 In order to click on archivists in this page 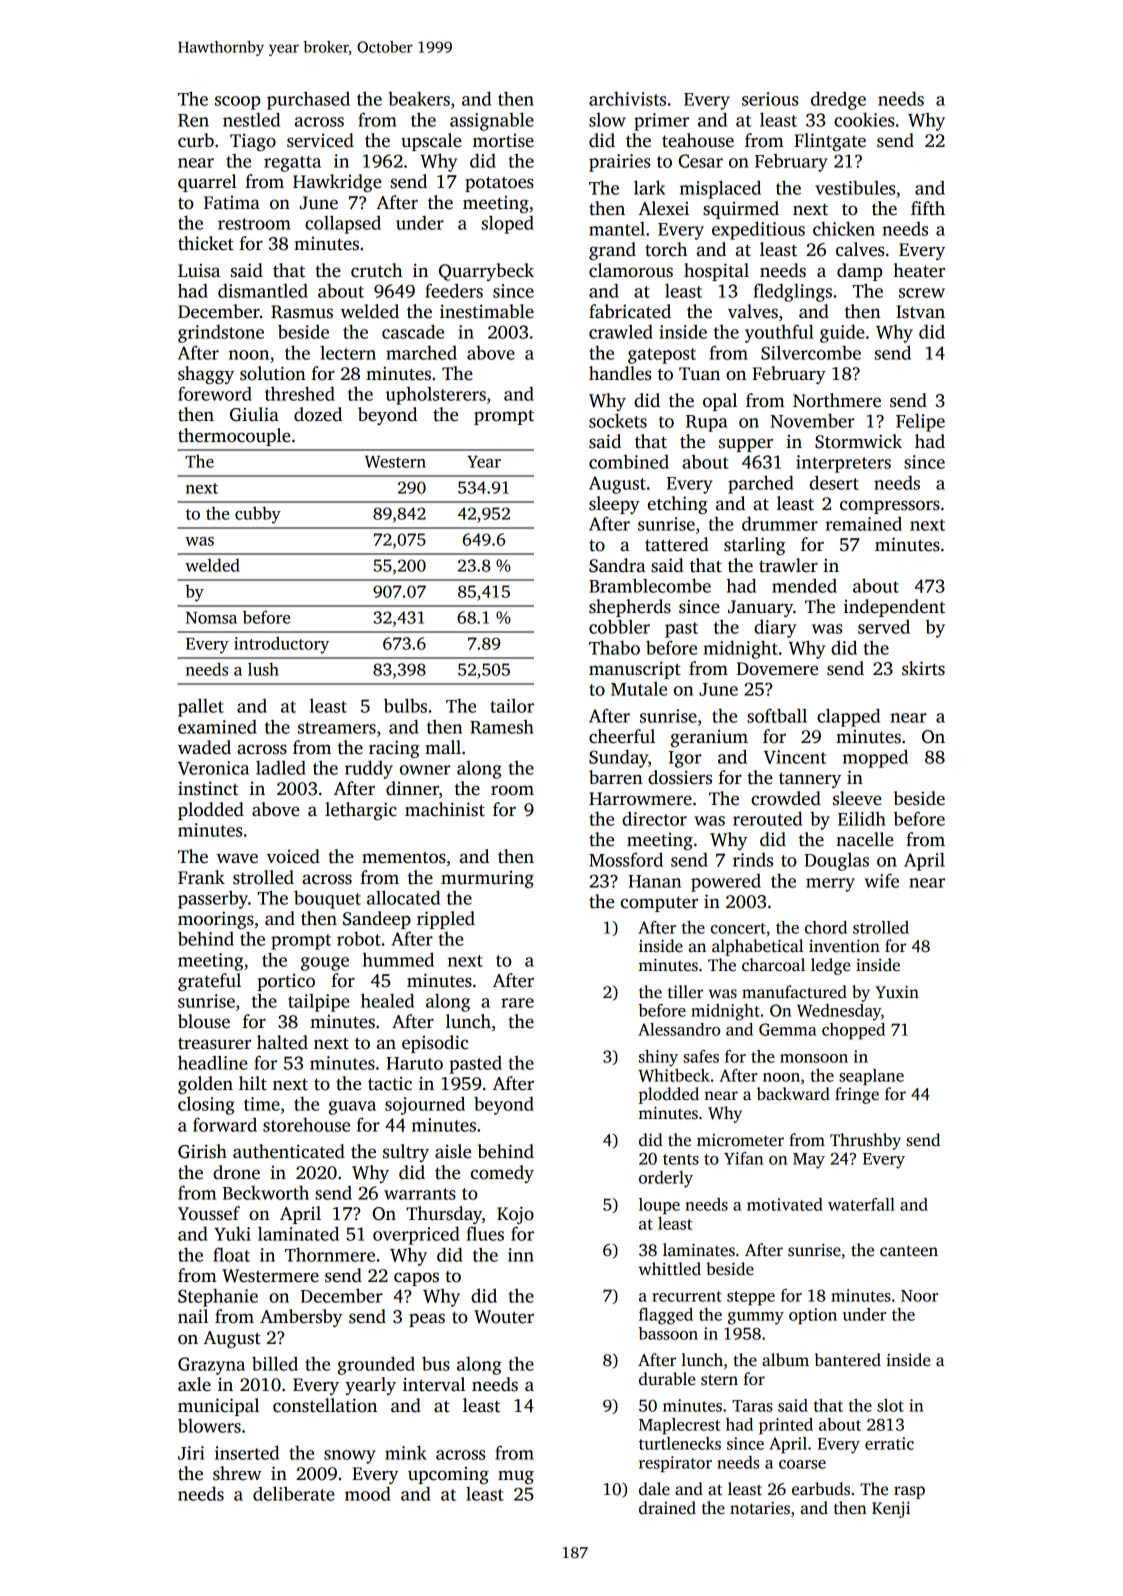, I will do `click(627, 99)`.
